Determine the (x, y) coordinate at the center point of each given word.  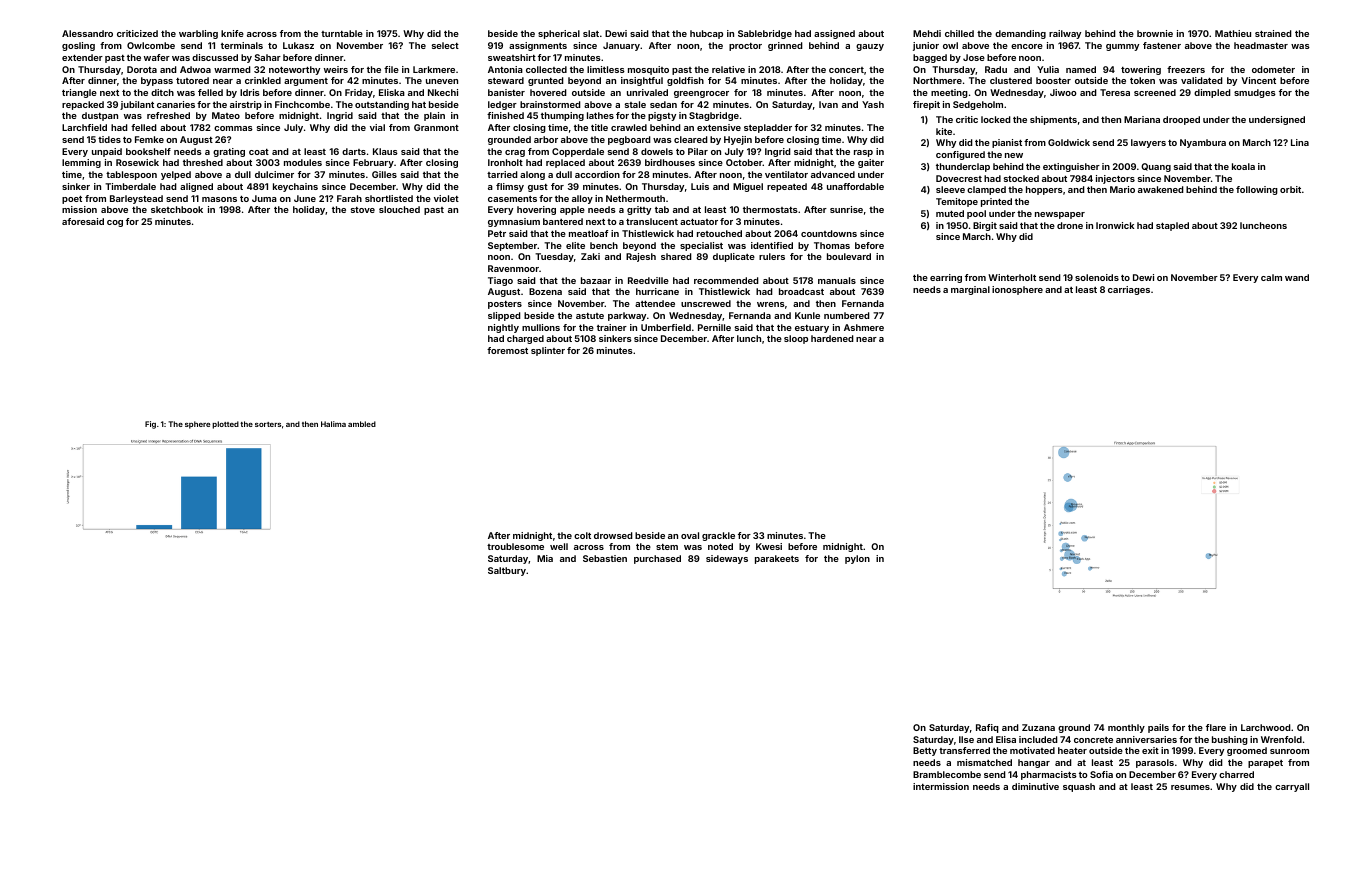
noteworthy (294, 70)
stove (363, 210)
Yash (873, 104)
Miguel (748, 187)
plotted (225, 425)
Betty (925, 751)
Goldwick (1069, 142)
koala (1243, 166)
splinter (548, 351)
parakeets (777, 559)
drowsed (613, 535)
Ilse (966, 739)
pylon (857, 559)
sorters (268, 424)
